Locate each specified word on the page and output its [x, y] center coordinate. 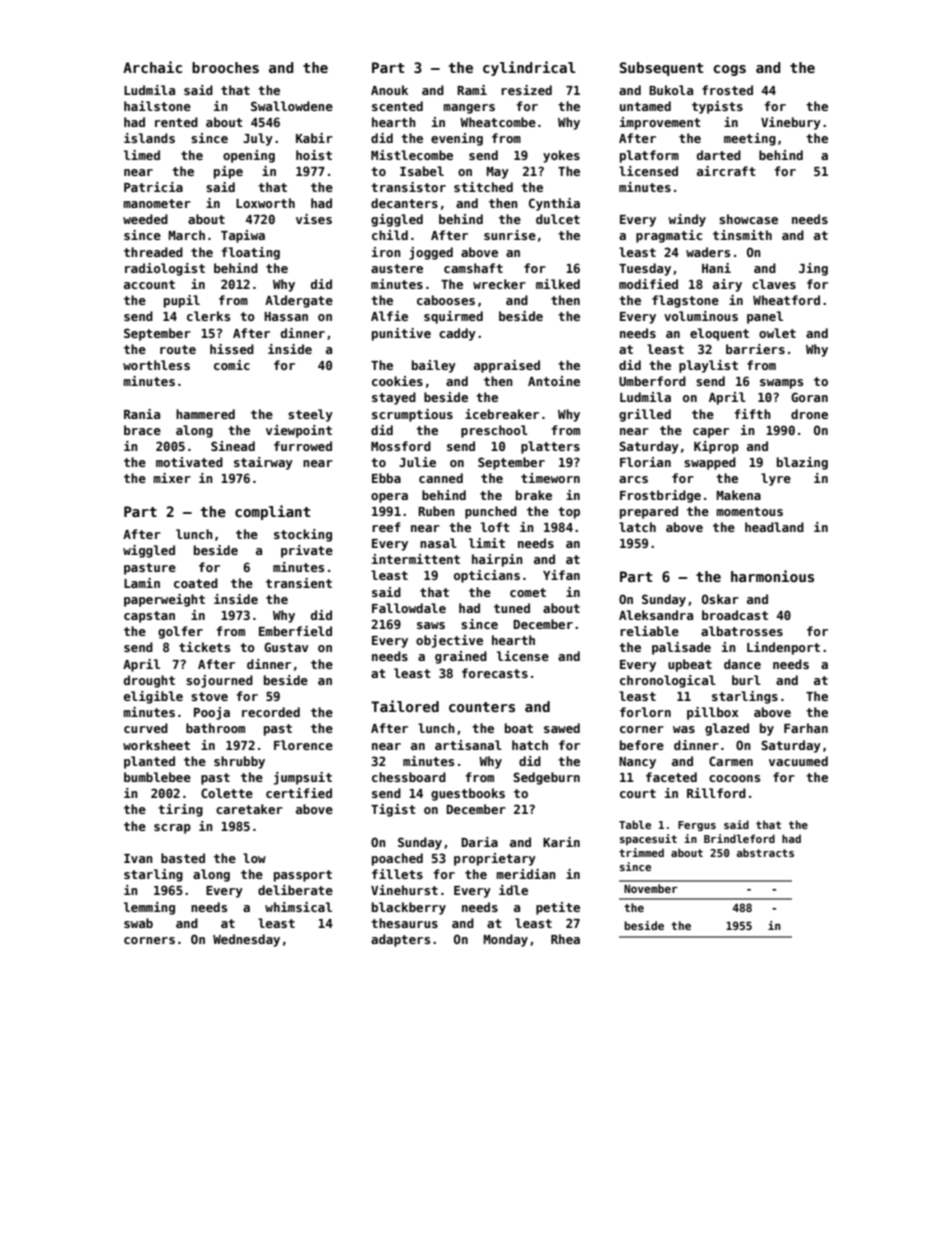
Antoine [554, 381]
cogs [729, 70]
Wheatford [786, 300]
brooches [225, 67]
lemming [149, 908]
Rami [472, 90]
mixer [172, 478]
